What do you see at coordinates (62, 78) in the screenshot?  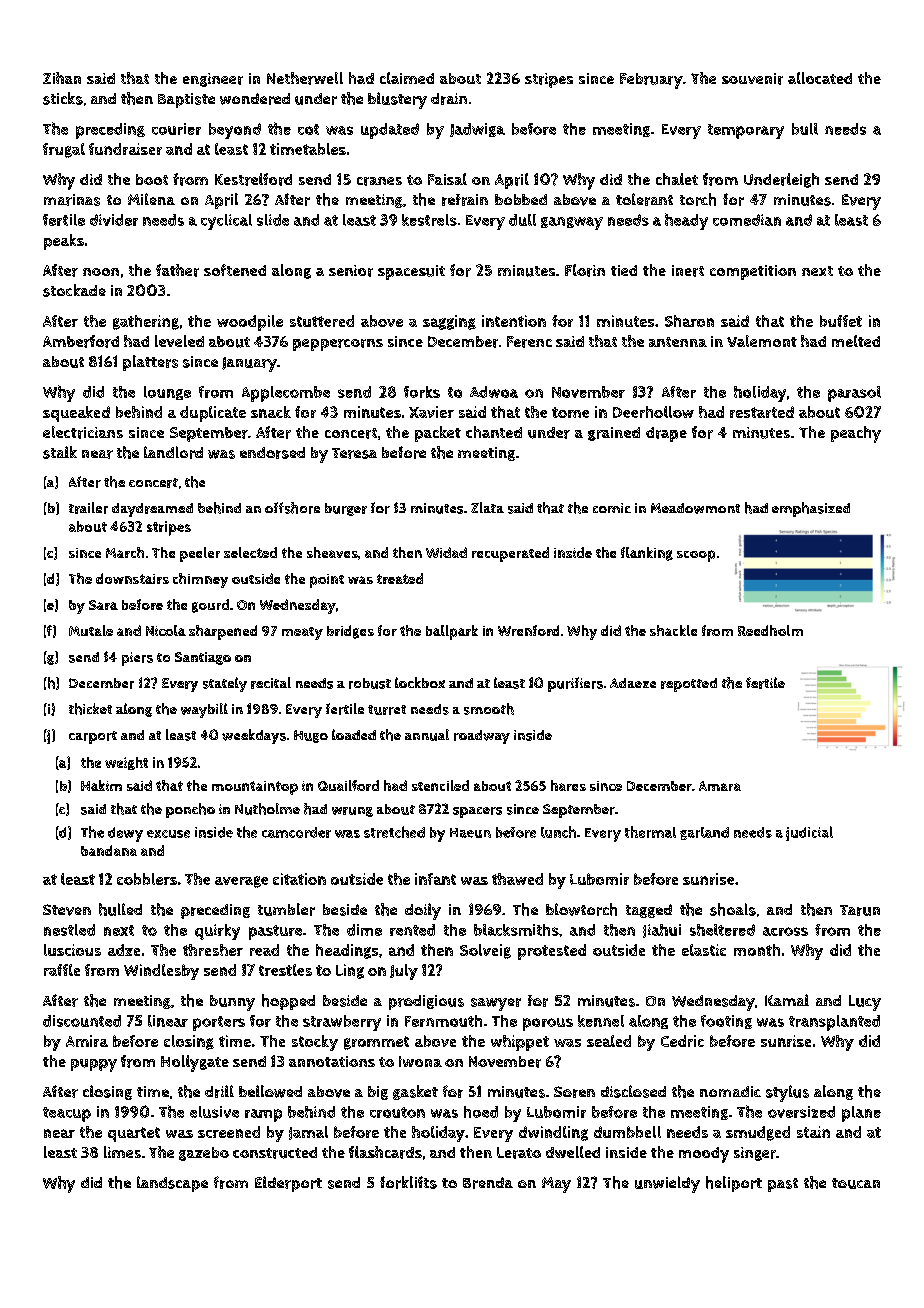 I see `Zihan` at bounding box center [62, 78].
